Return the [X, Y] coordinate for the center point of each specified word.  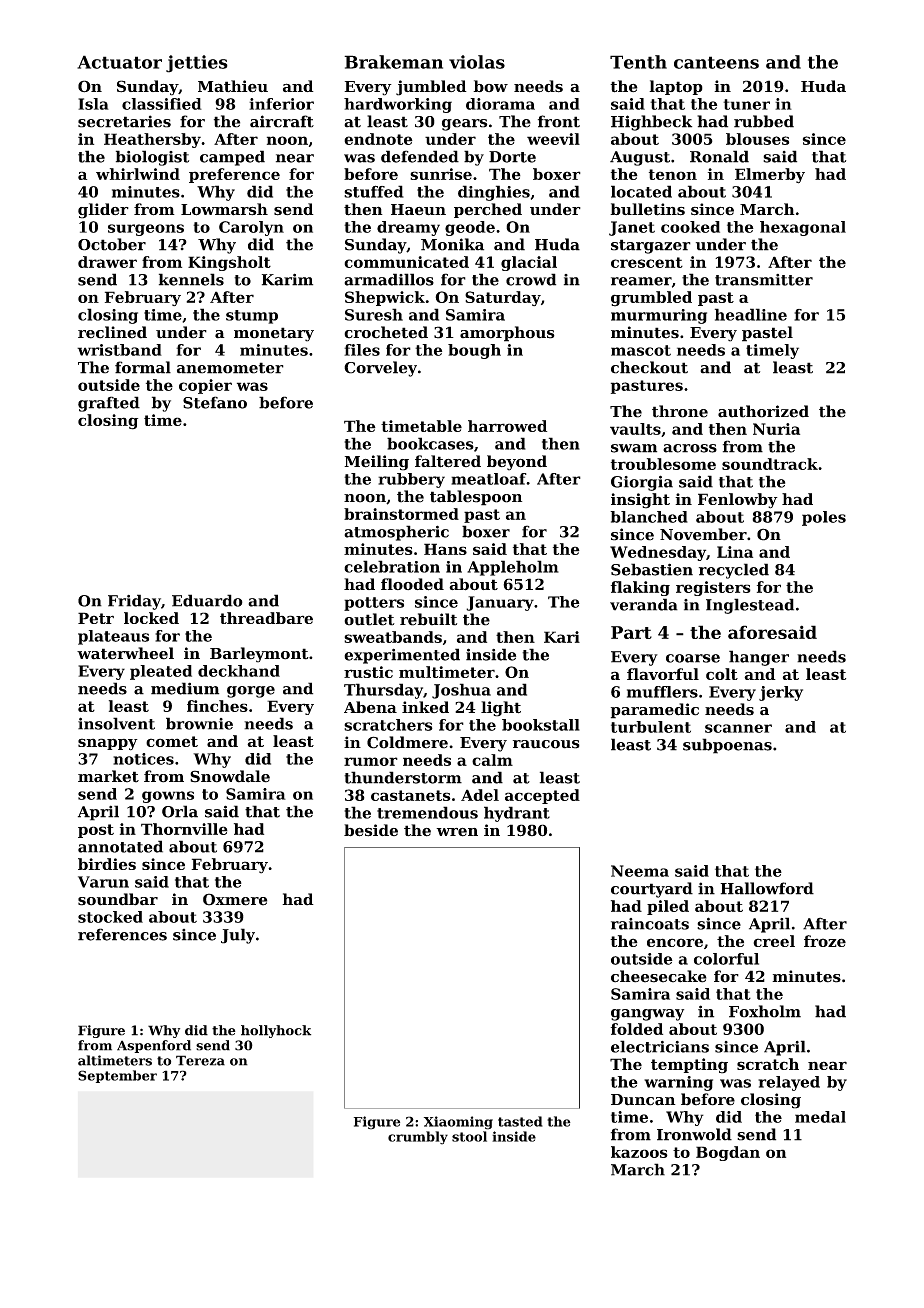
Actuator [119, 62]
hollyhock [276, 1031]
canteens [716, 62]
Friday [134, 602]
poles [824, 518]
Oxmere [235, 899]
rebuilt [428, 619]
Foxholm [765, 1011]
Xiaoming [458, 1123]
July [238, 936]
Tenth [638, 62]
